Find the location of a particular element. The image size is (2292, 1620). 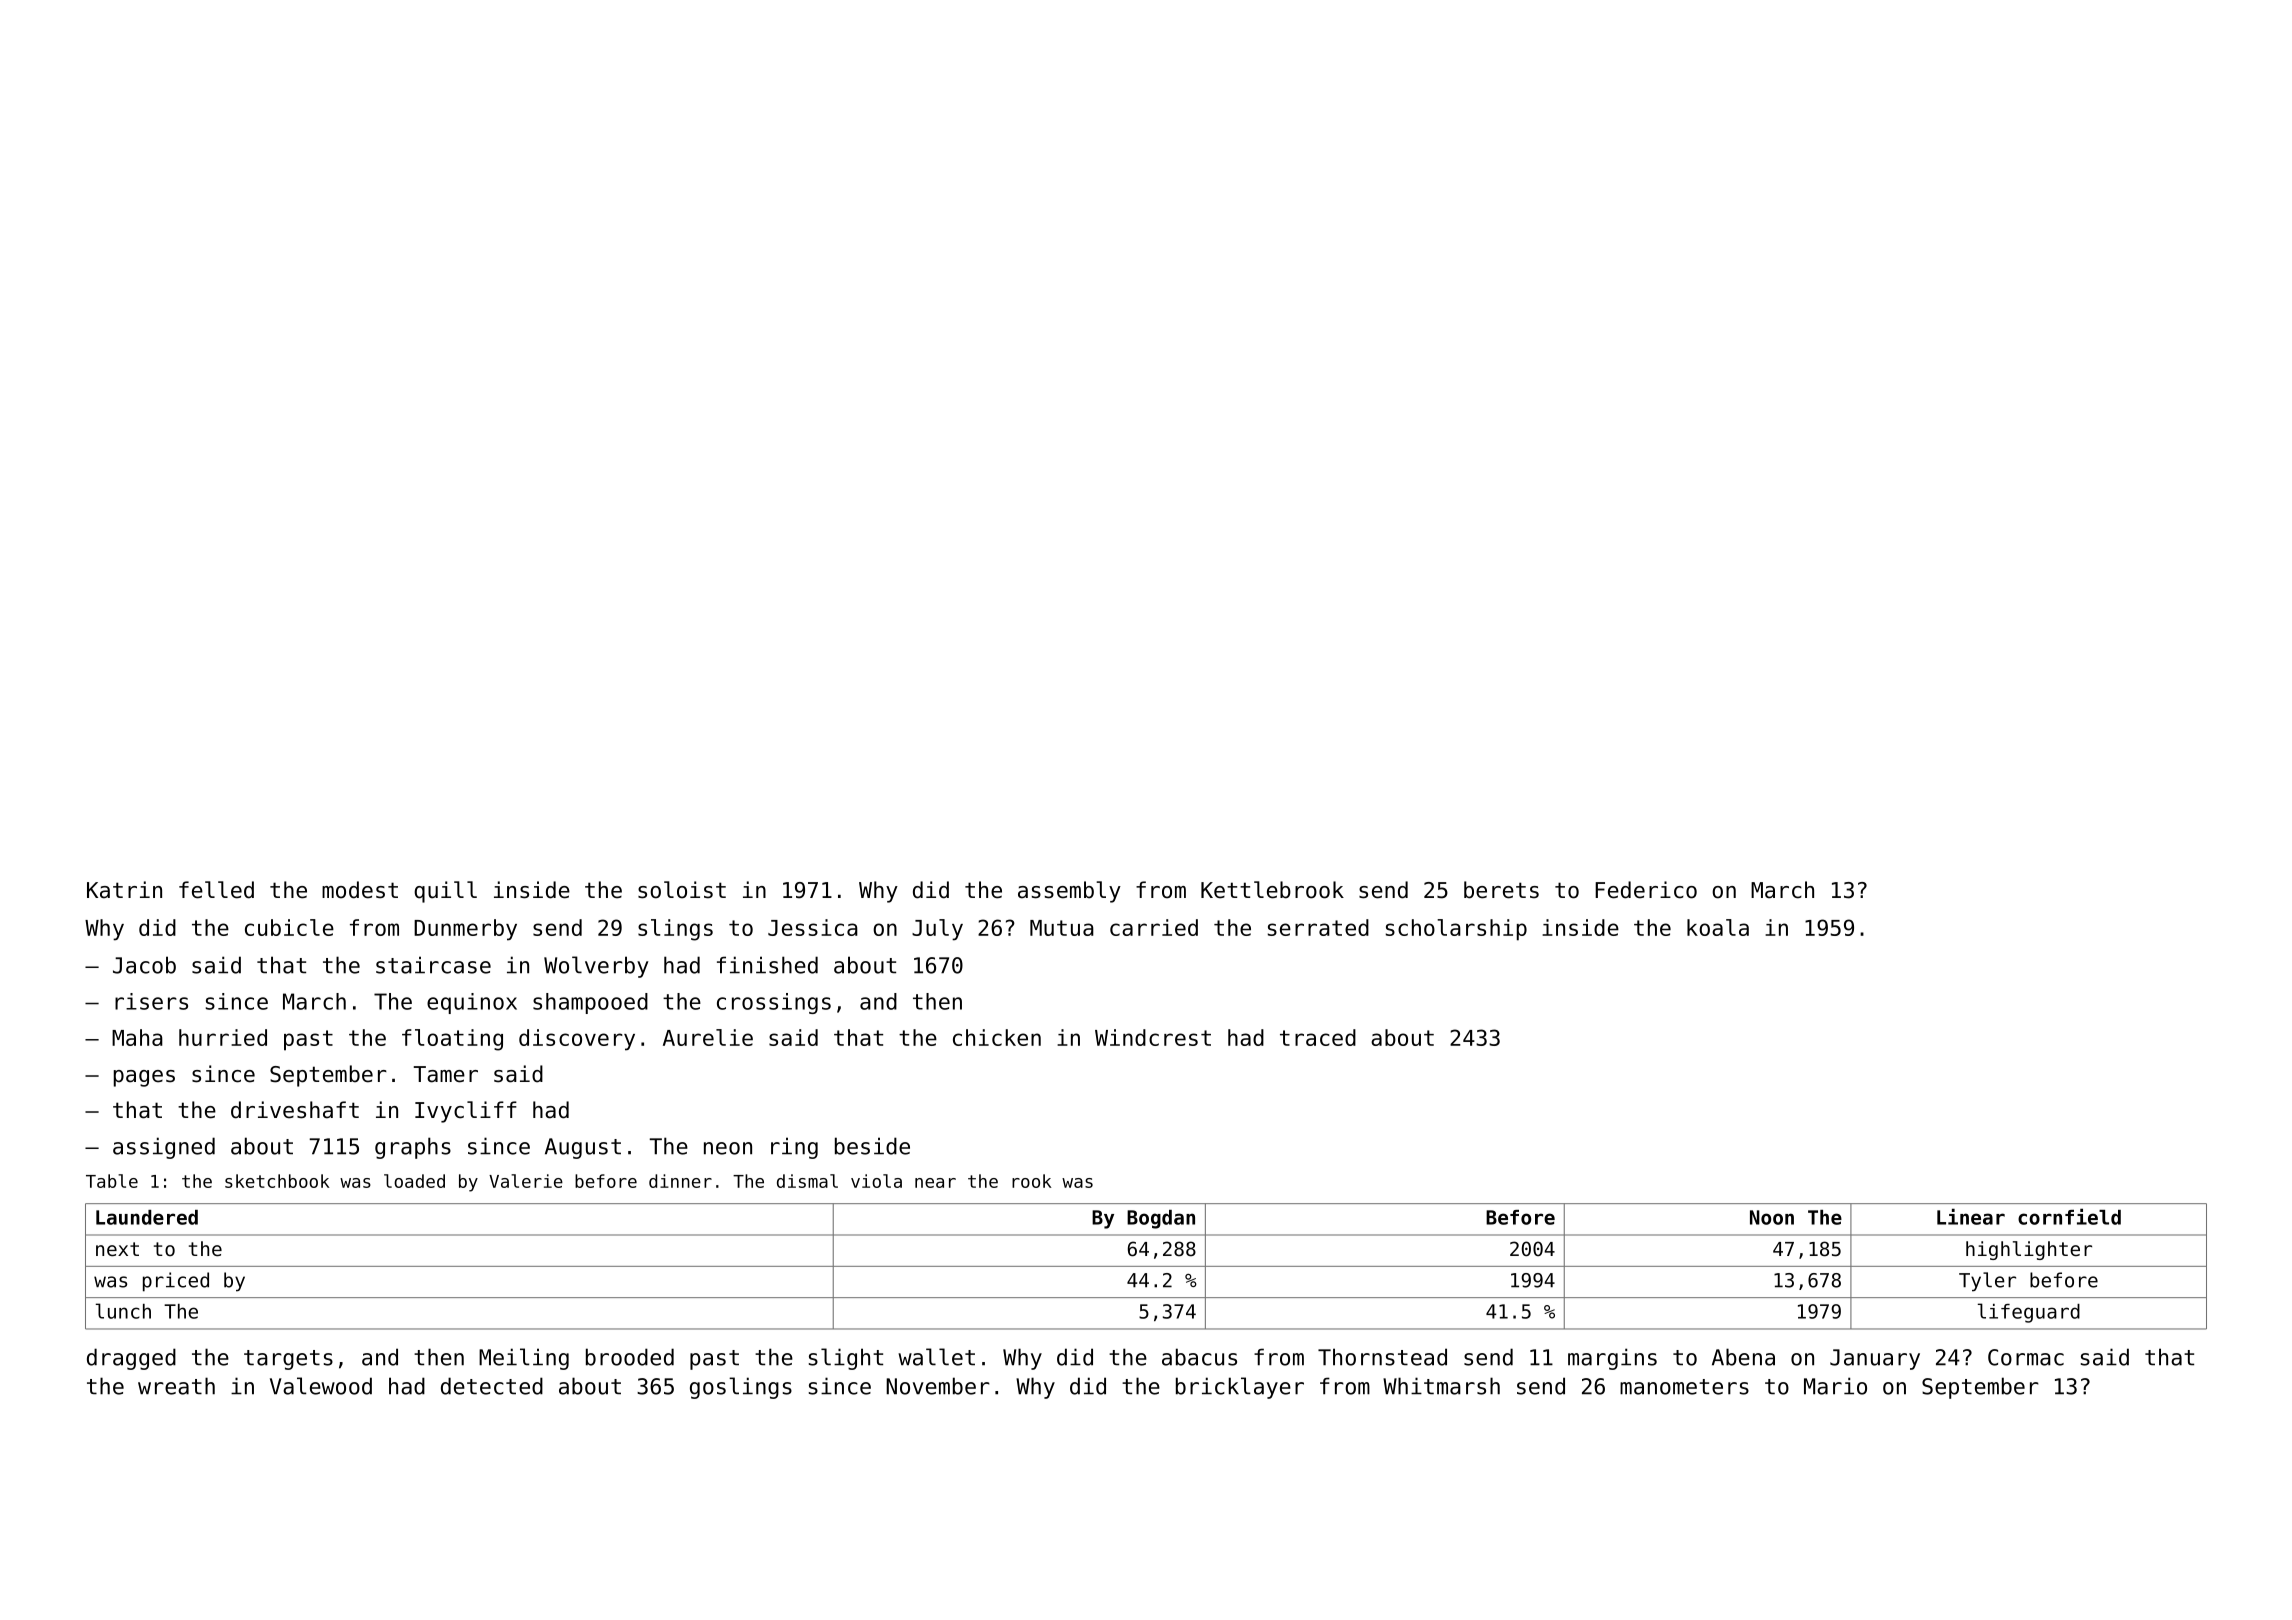

wallet is located at coordinates (936, 1357).
